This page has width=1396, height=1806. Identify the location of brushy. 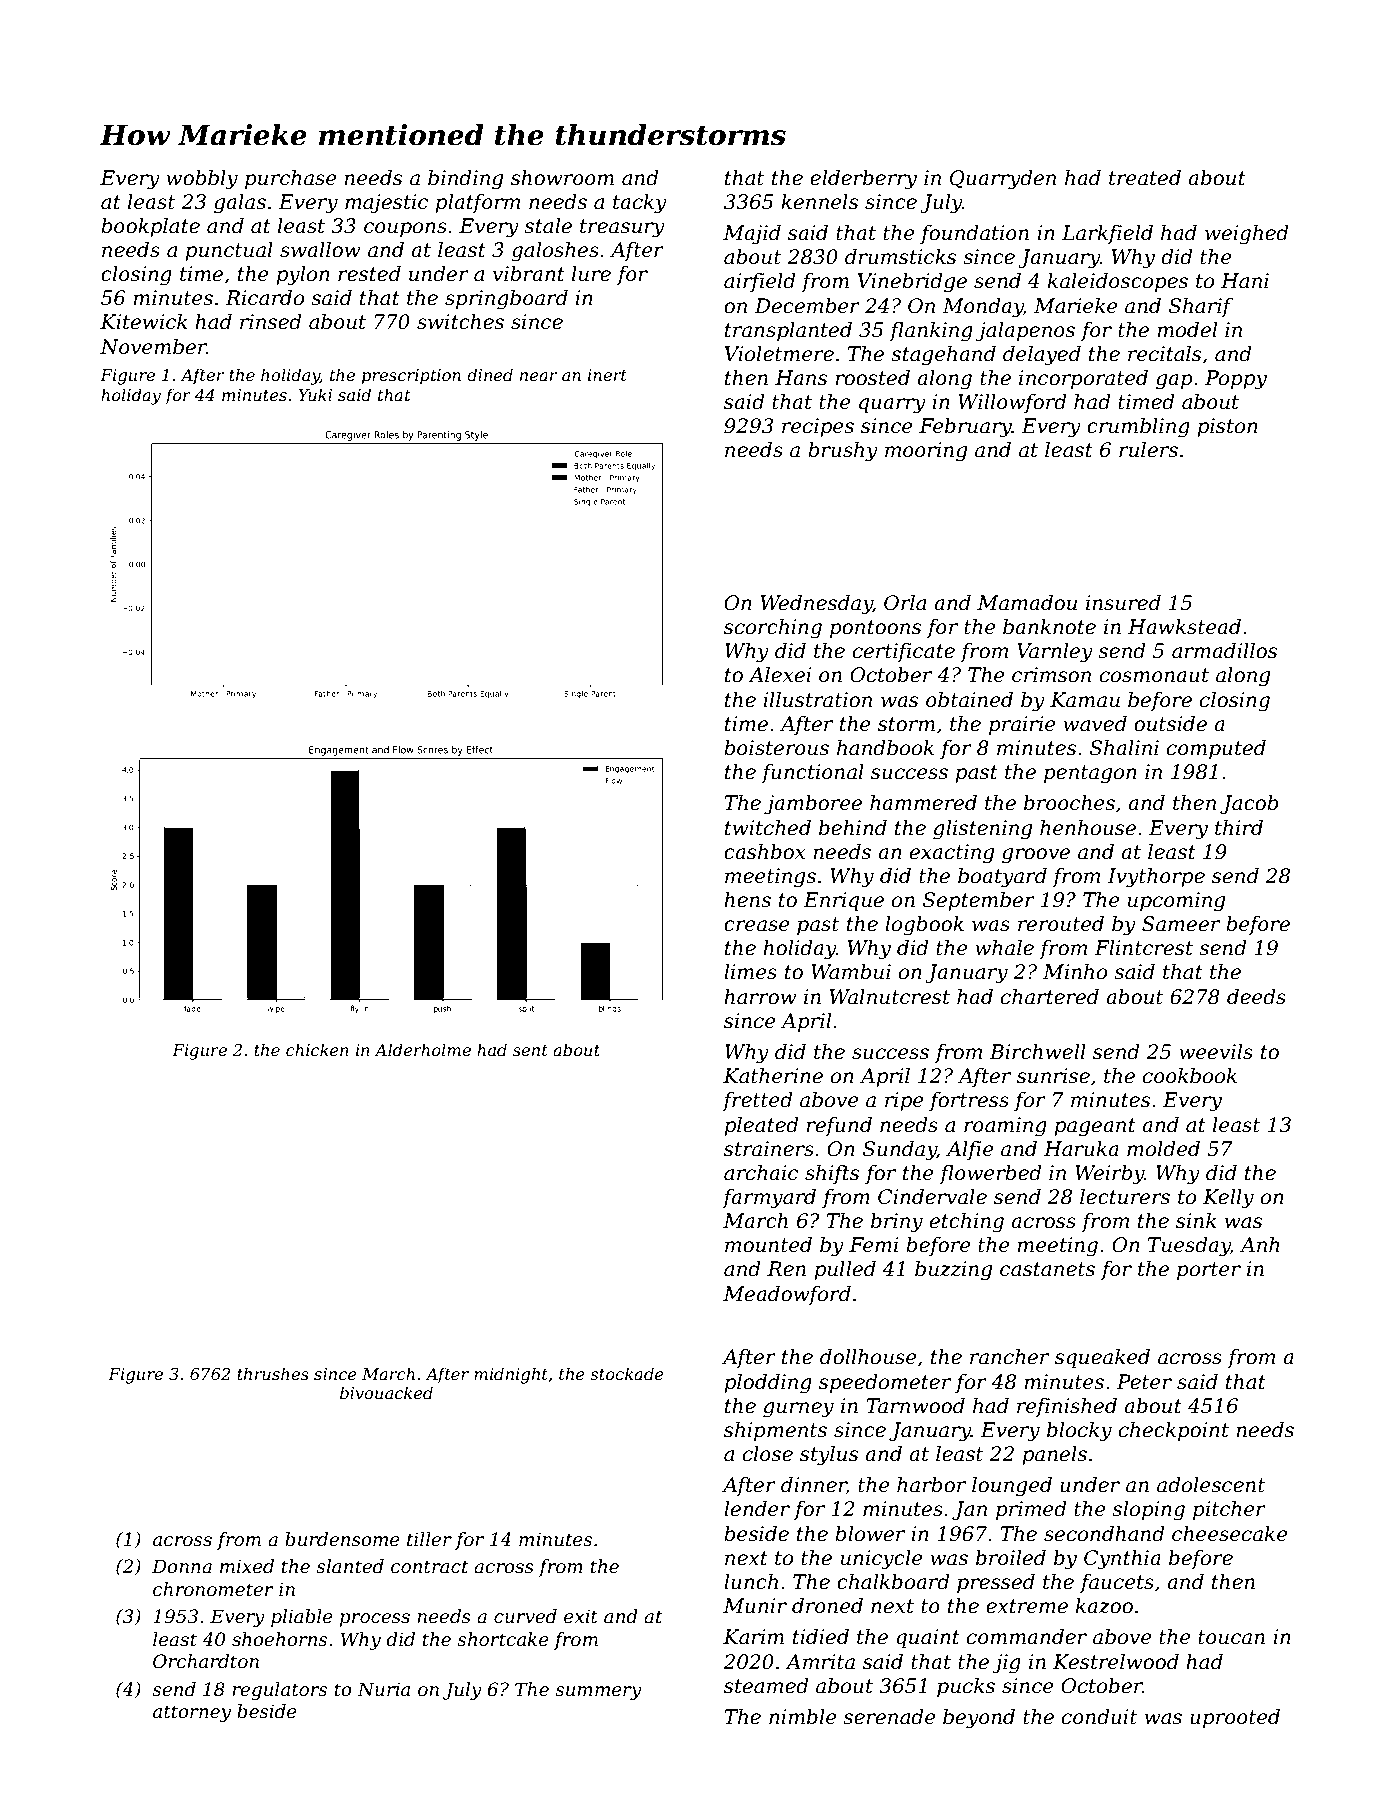
(843, 452).
